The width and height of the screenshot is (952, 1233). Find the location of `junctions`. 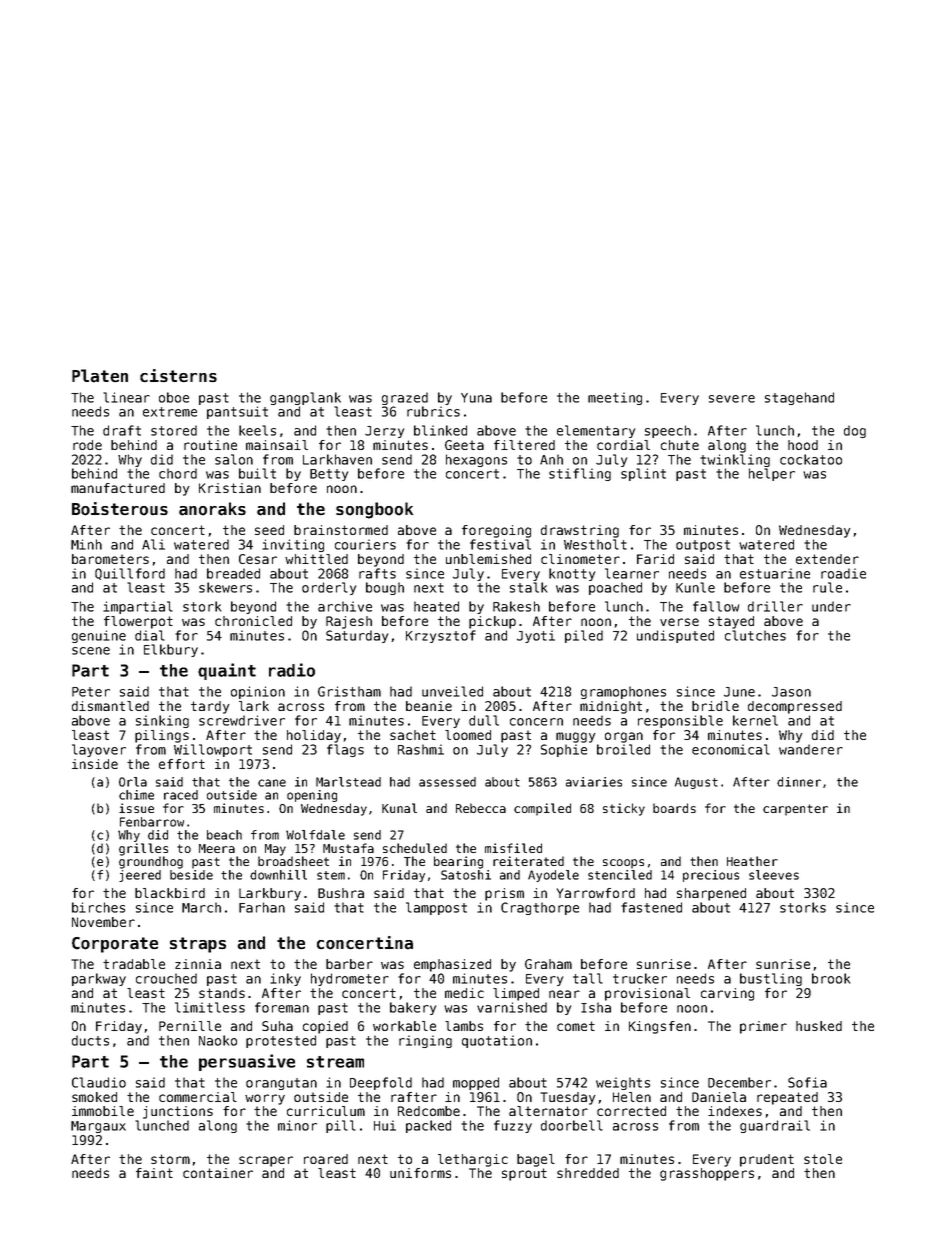

junctions is located at coordinates (178, 1112).
